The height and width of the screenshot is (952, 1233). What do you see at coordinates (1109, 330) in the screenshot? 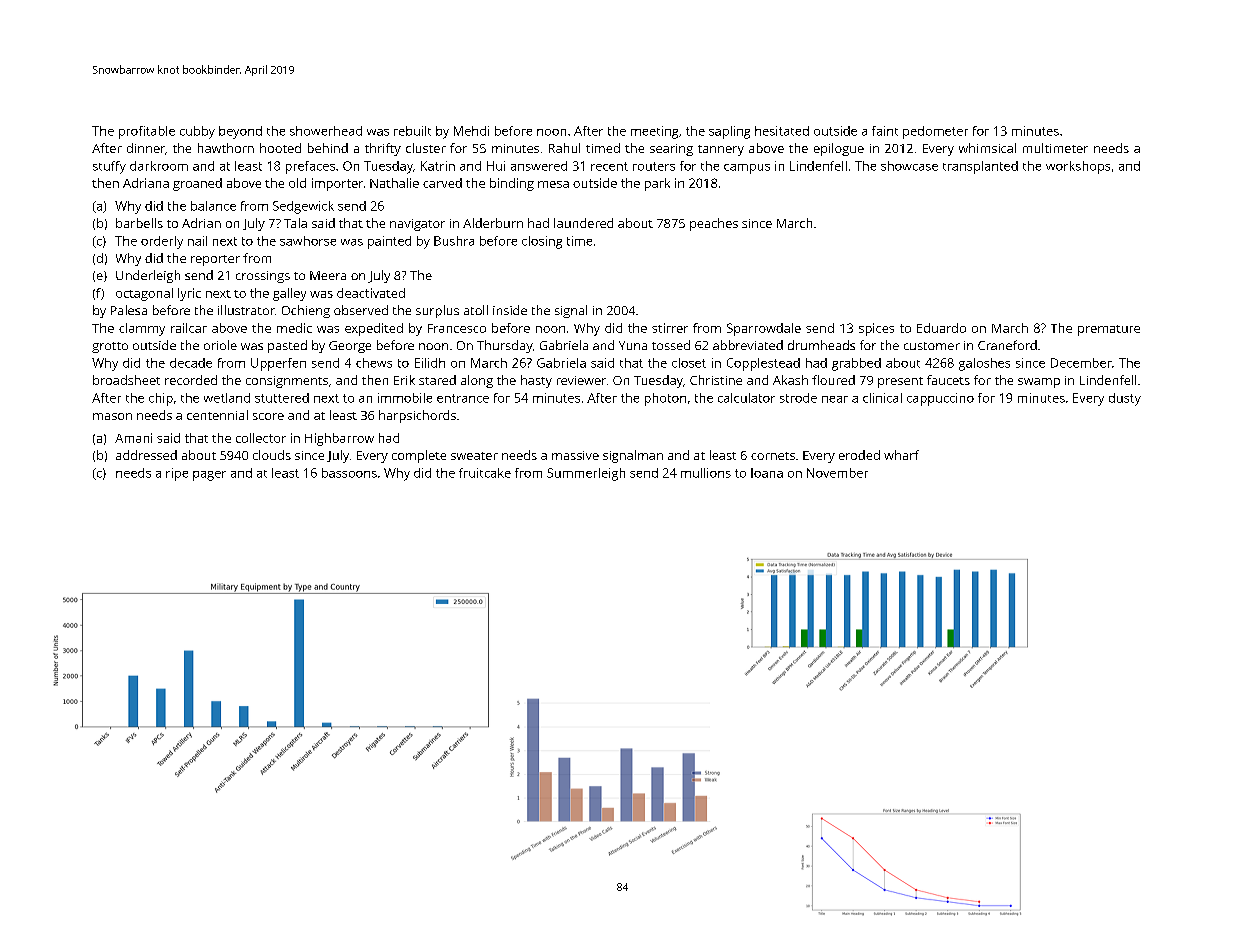
I see `premature` at bounding box center [1109, 330].
